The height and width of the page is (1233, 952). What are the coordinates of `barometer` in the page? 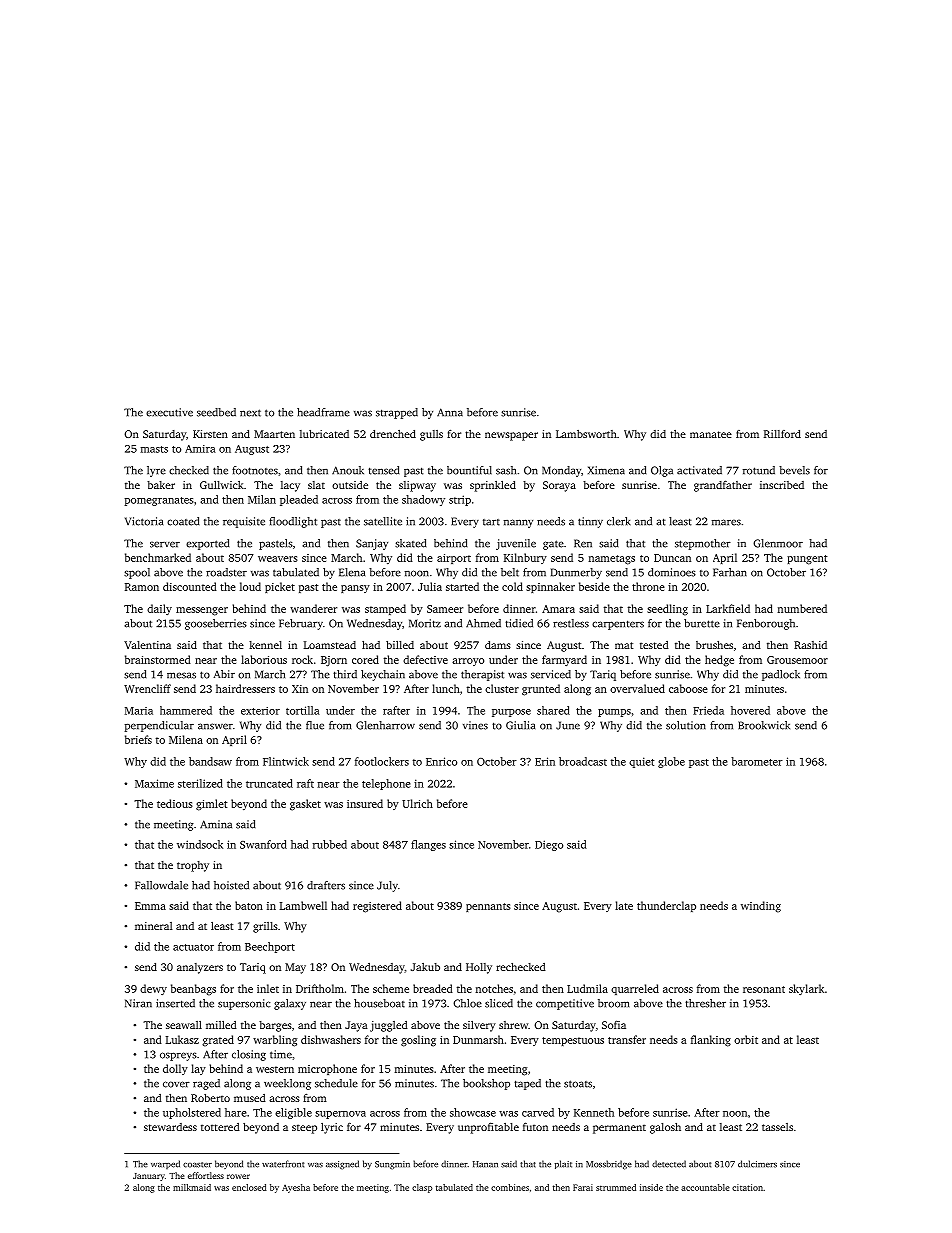 It's located at (757, 761).
